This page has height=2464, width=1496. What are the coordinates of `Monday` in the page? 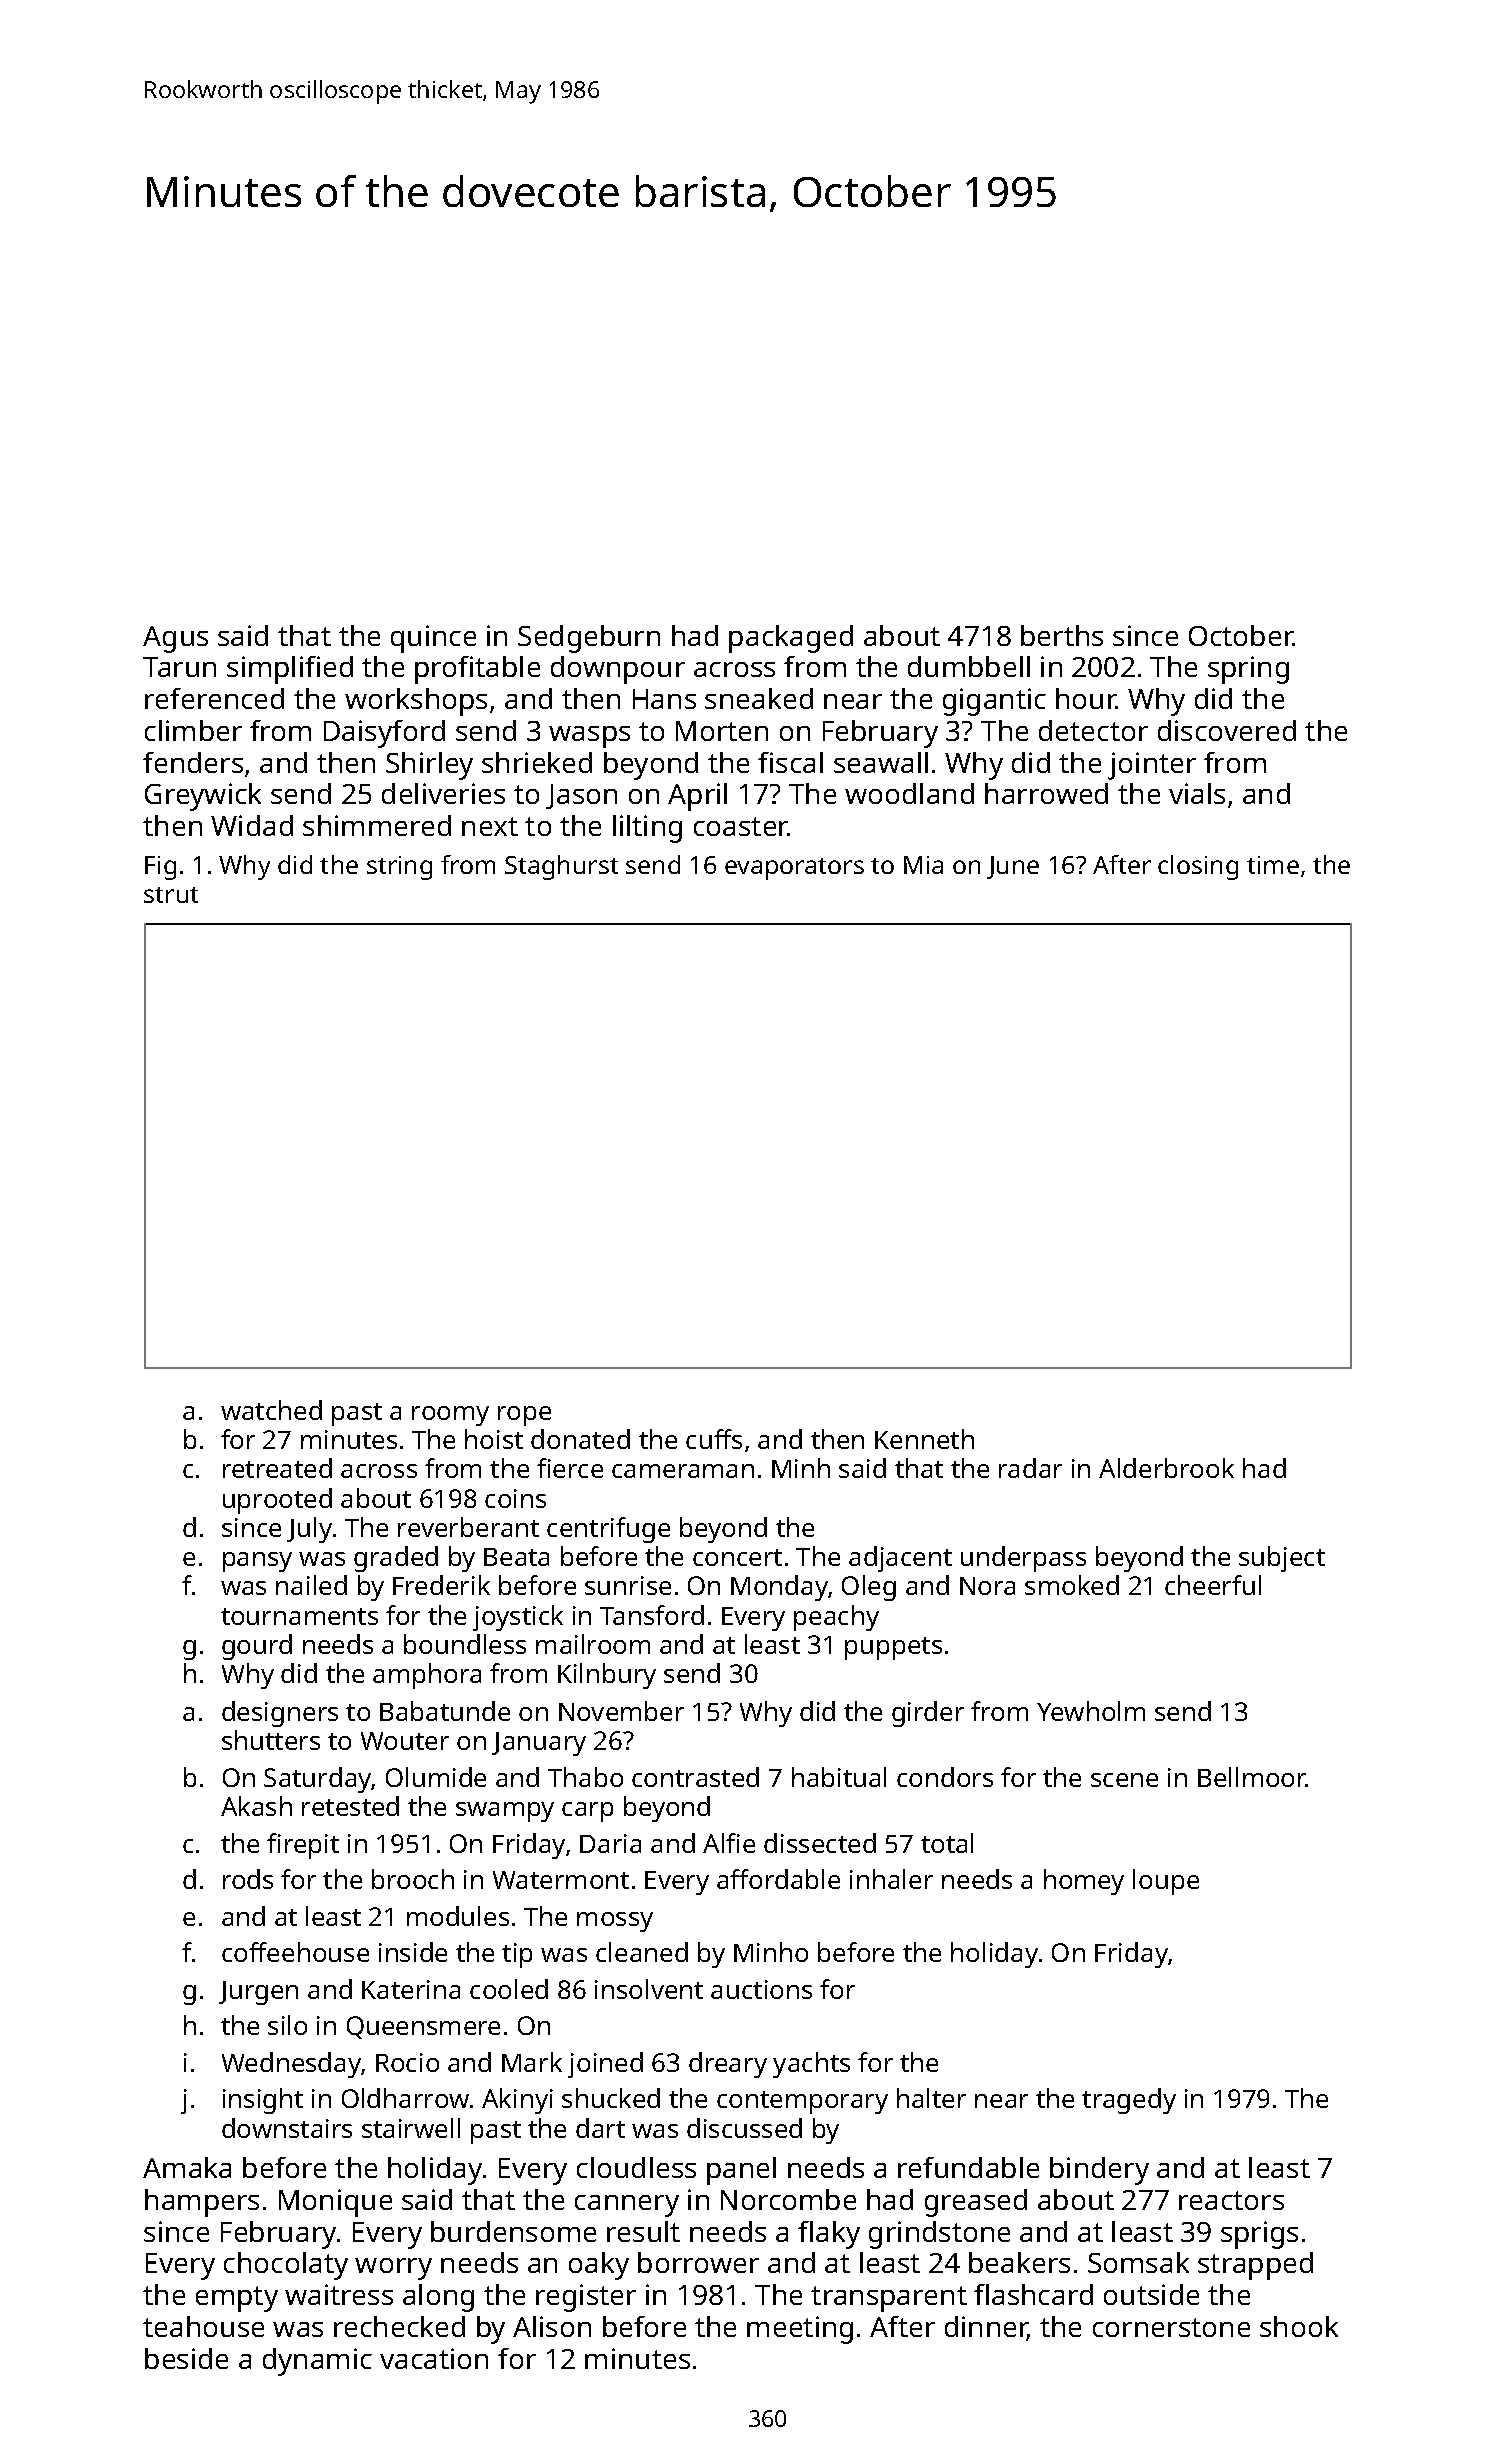 It's located at (779, 1588).
